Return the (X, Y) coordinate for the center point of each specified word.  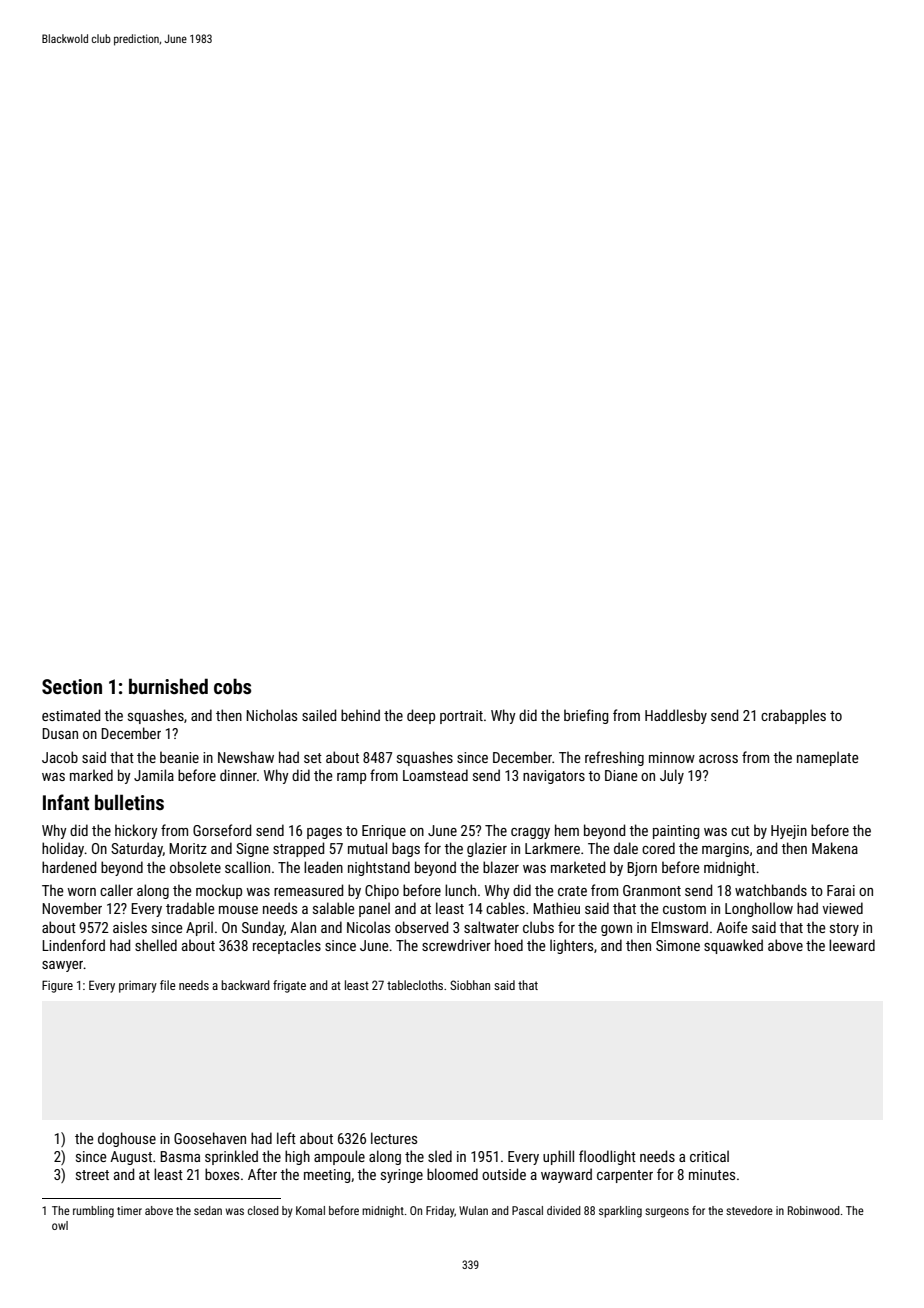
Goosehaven (210, 1138)
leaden (323, 867)
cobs (232, 686)
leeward (852, 945)
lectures (394, 1138)
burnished (168, 686)
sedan (208, 1210)
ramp (351, 778)
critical (709, 1156)
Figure (57, 986)
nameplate (828, 758)
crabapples (793, 716)
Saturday (137, 849)
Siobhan (470, 985)
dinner (238, 775)
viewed (842, 908)
